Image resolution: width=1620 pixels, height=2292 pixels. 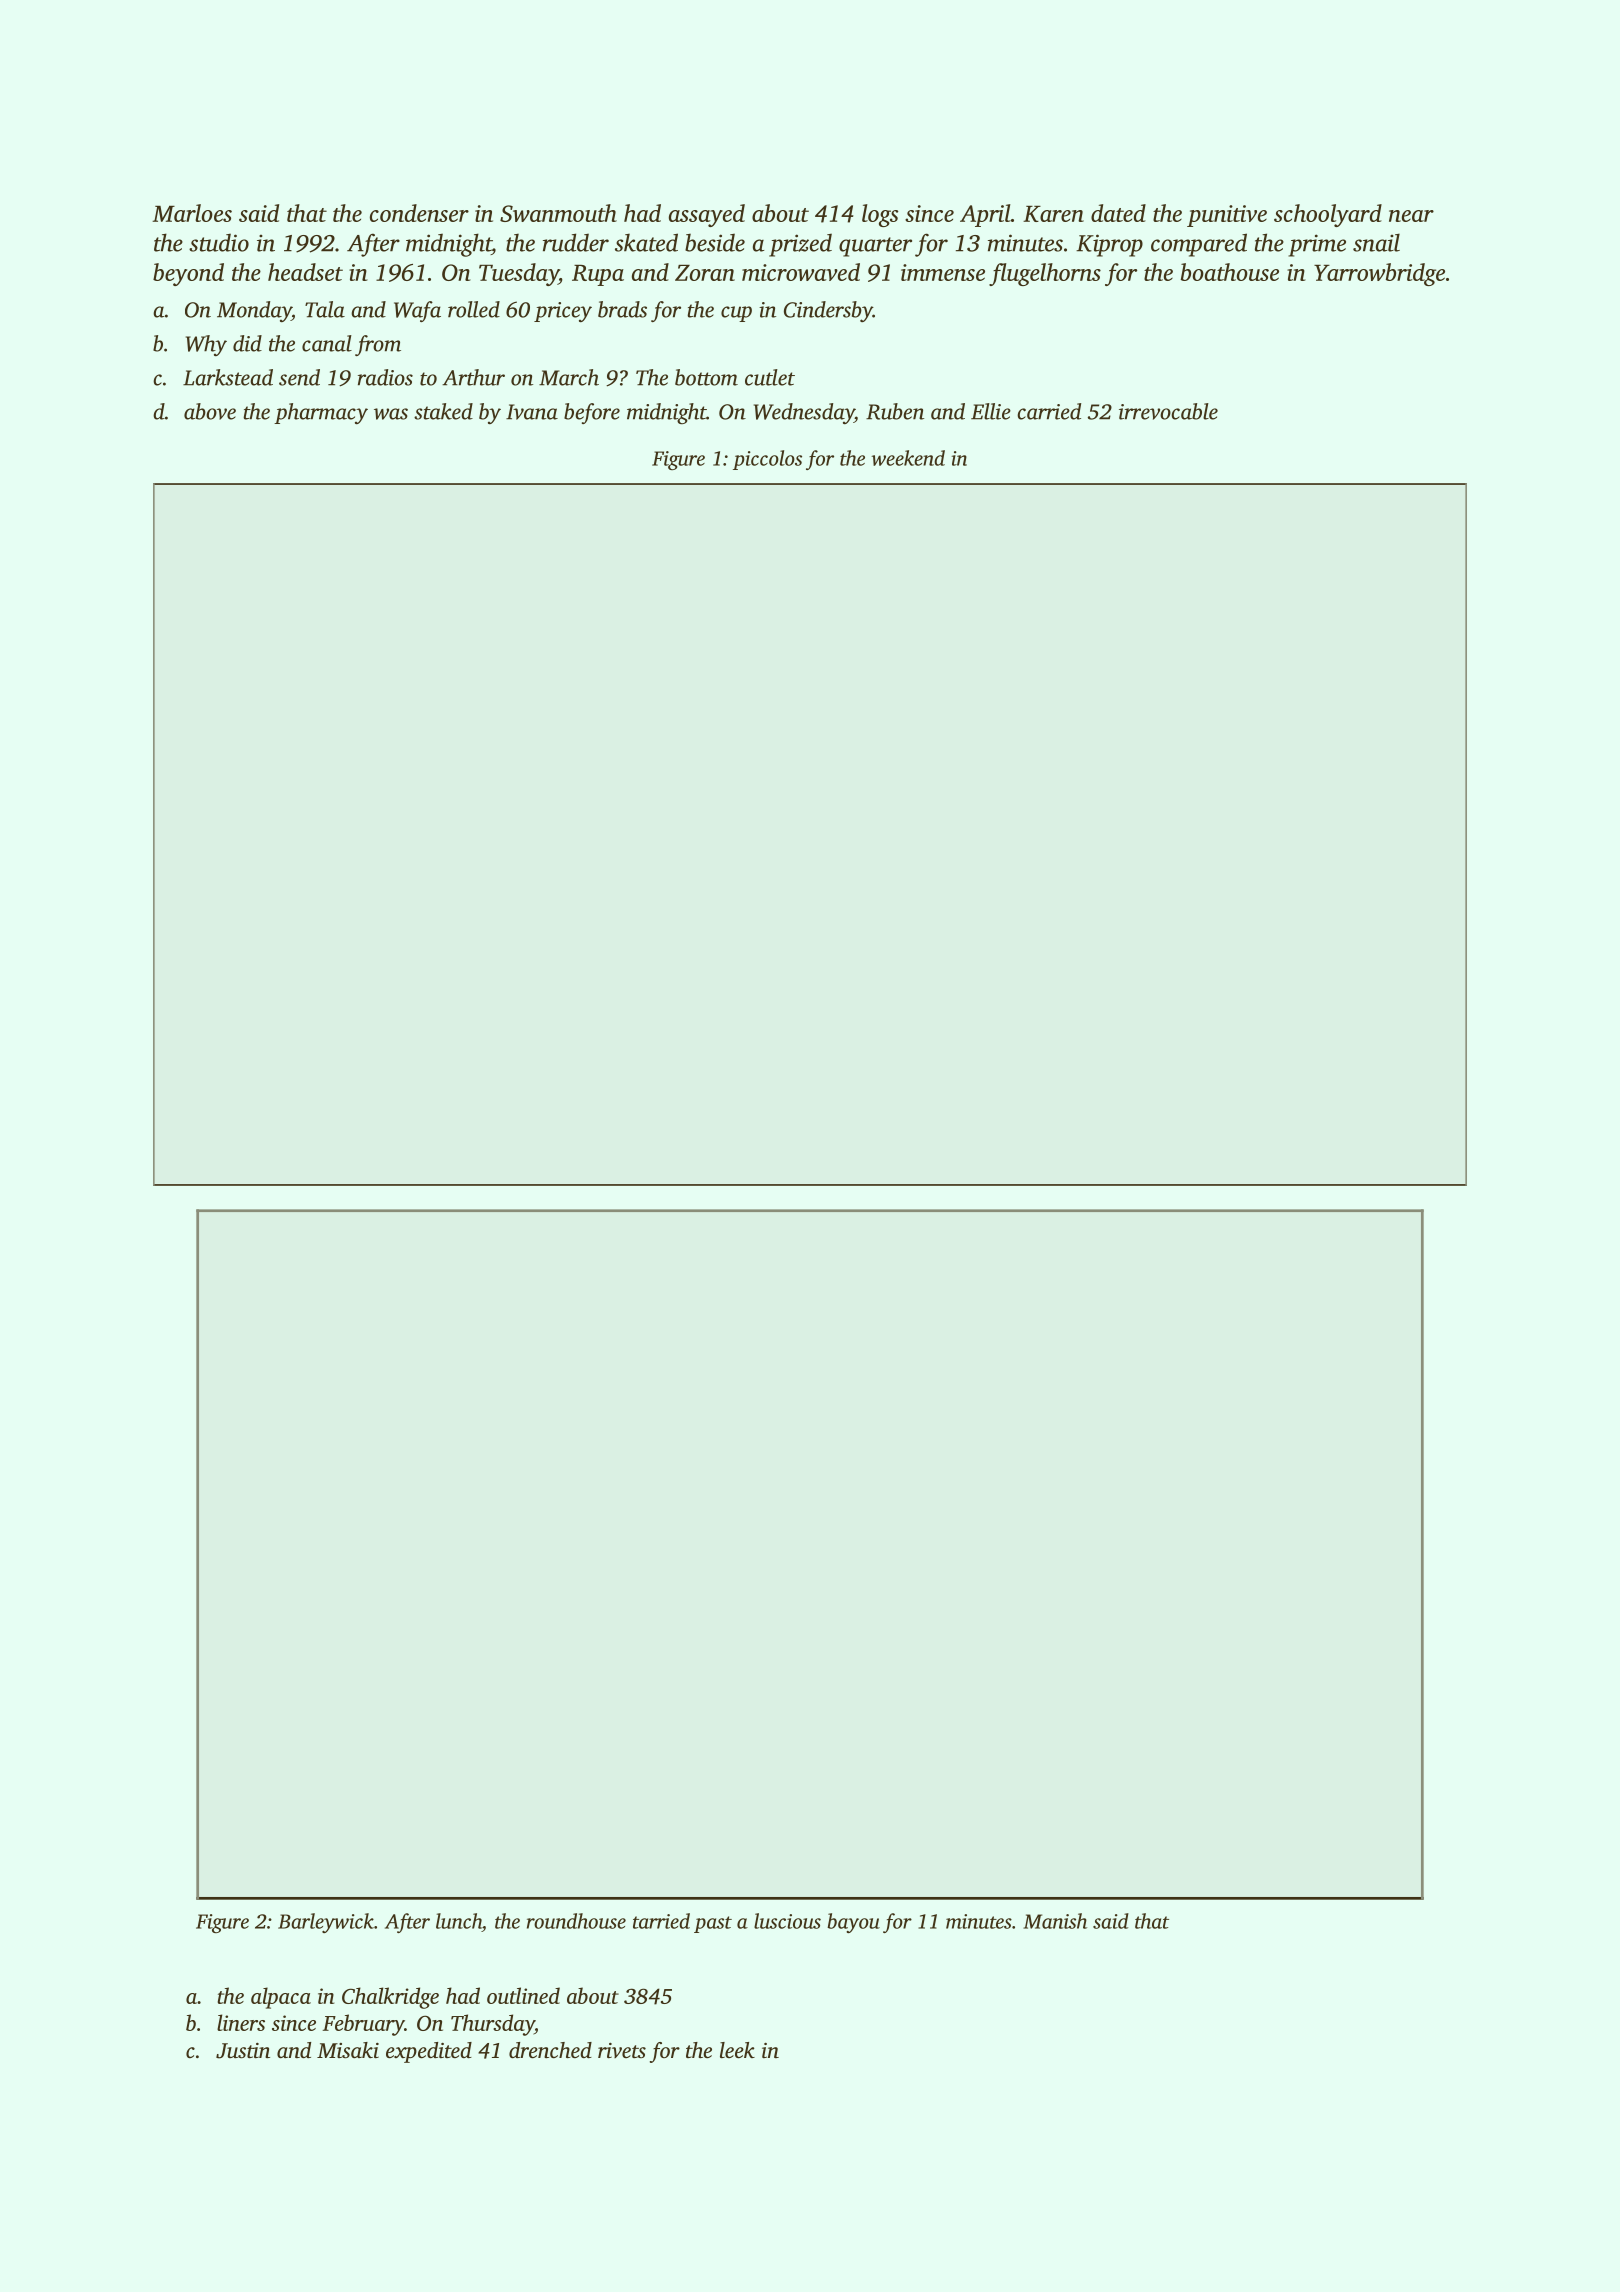 What do you see at coordinates (908, 458) in the screenshot?
I see `weekend` at bounding box center [908, 458].
